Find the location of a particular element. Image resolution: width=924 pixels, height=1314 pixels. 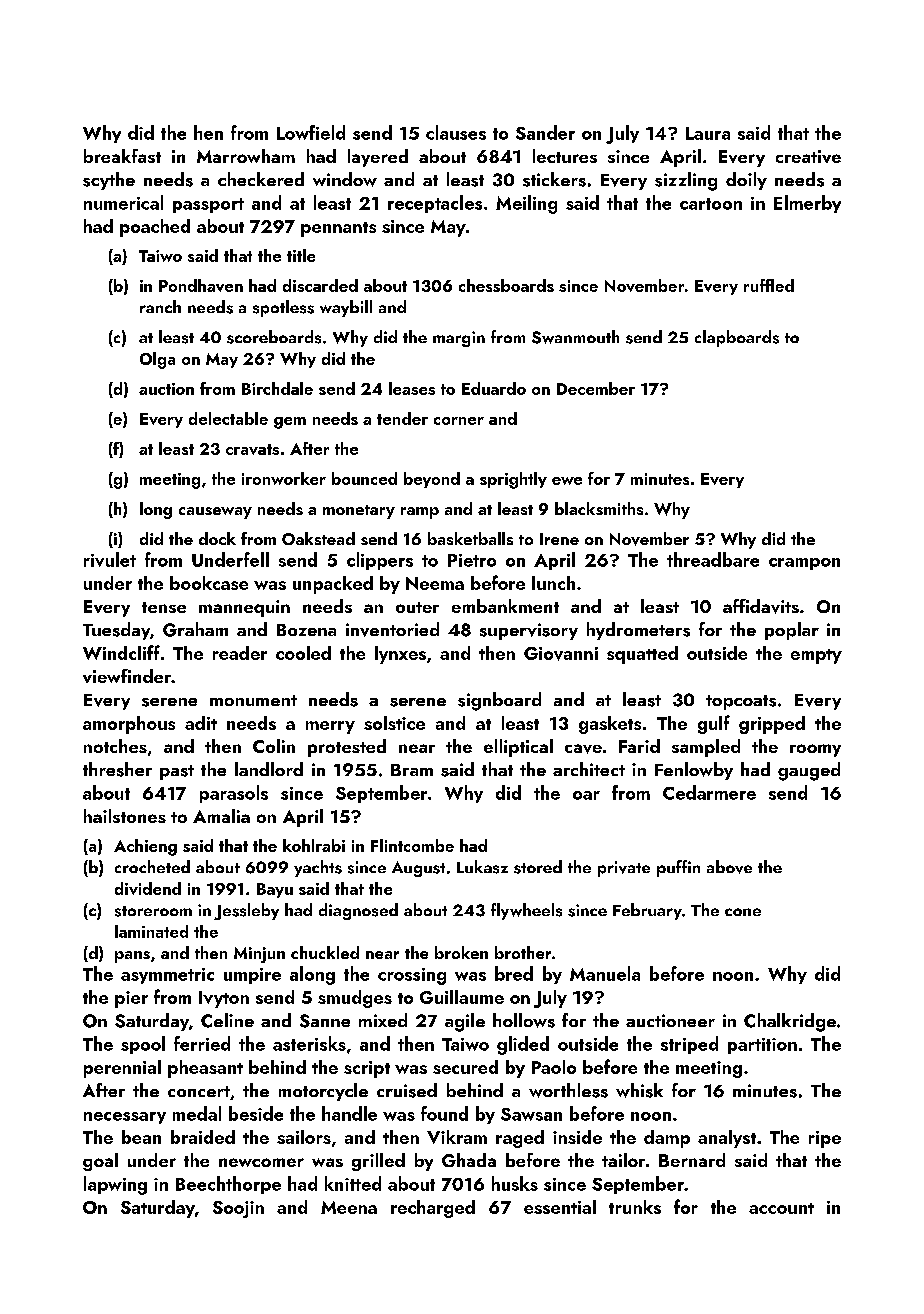

Chalkridge is located at coordinates (790, 1022).
